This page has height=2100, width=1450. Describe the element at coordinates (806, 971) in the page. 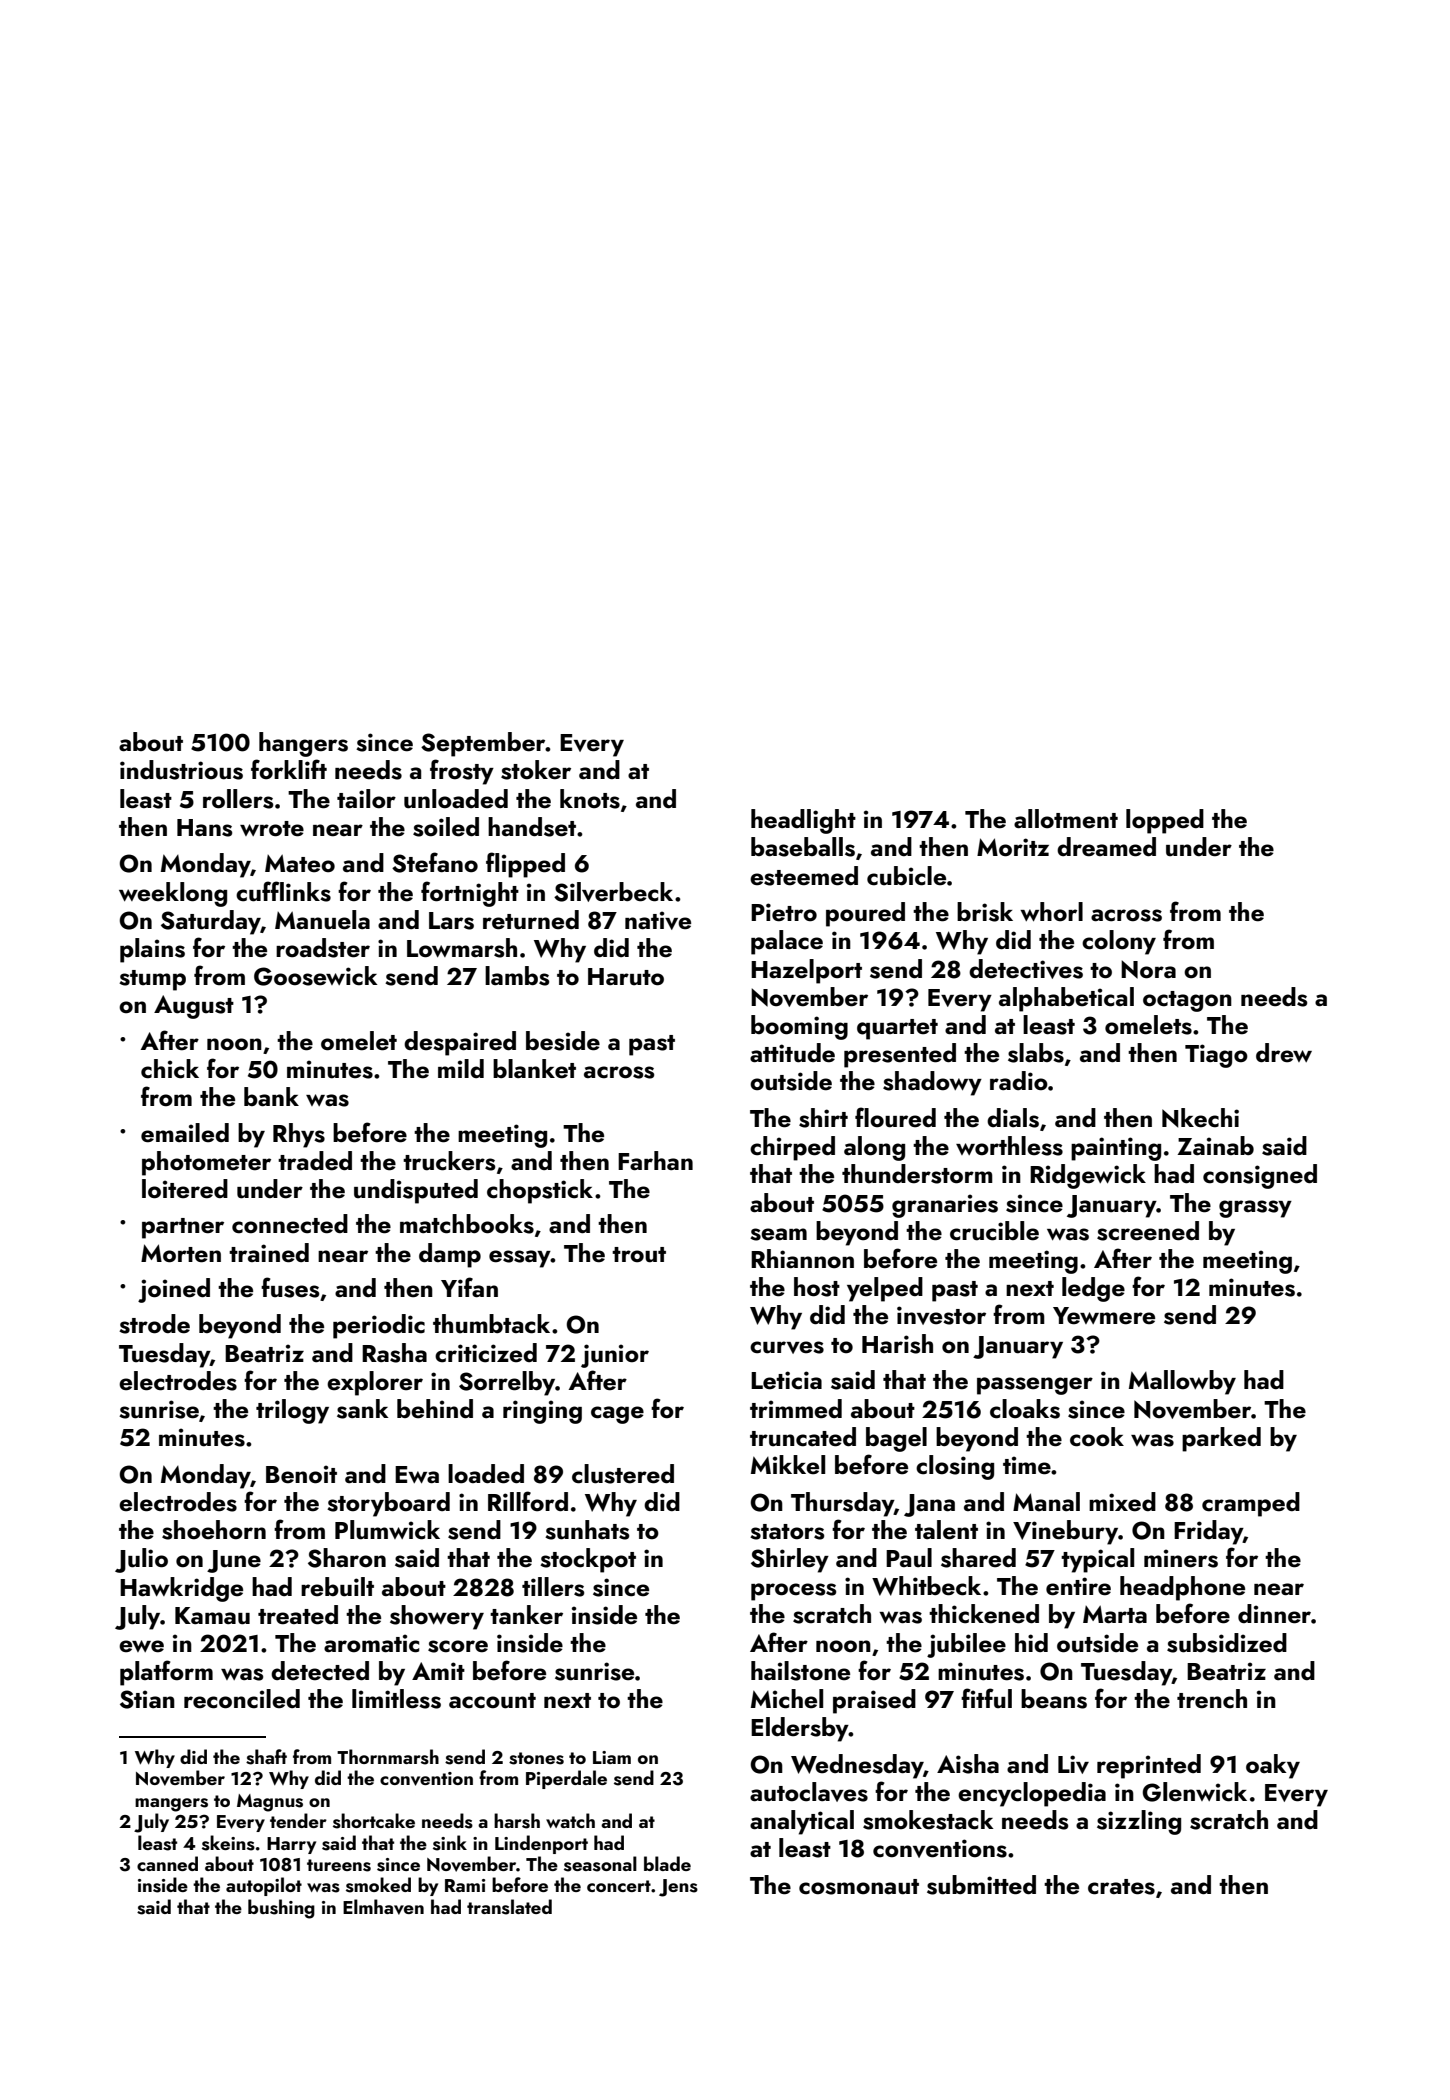

I see `Hazelport` at that location.
